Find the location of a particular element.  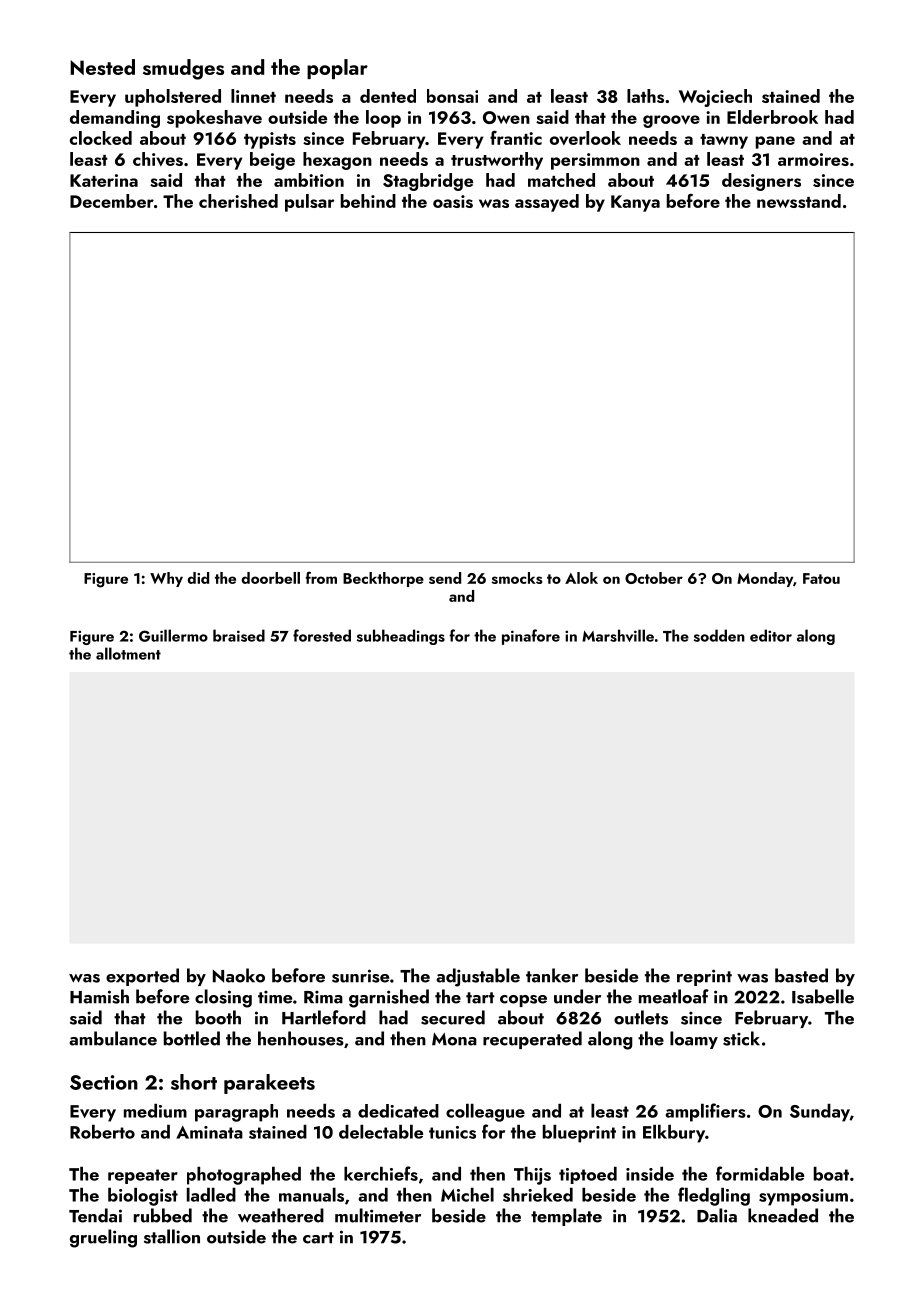

smudges is located at coordinates (183, 69).
